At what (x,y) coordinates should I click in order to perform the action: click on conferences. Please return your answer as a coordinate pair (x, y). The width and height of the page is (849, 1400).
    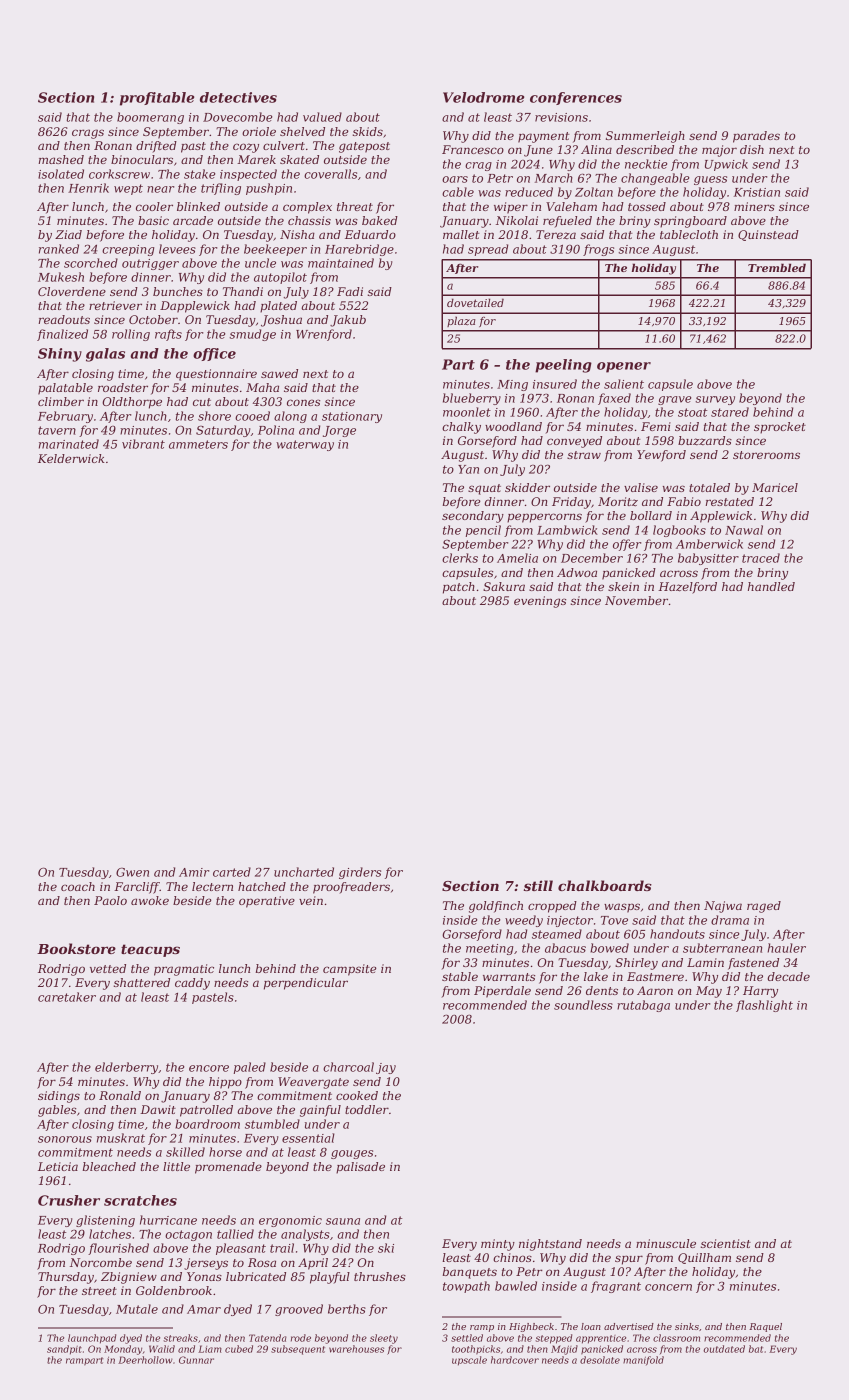
    Looking at the image, I should click on (576, 98).
